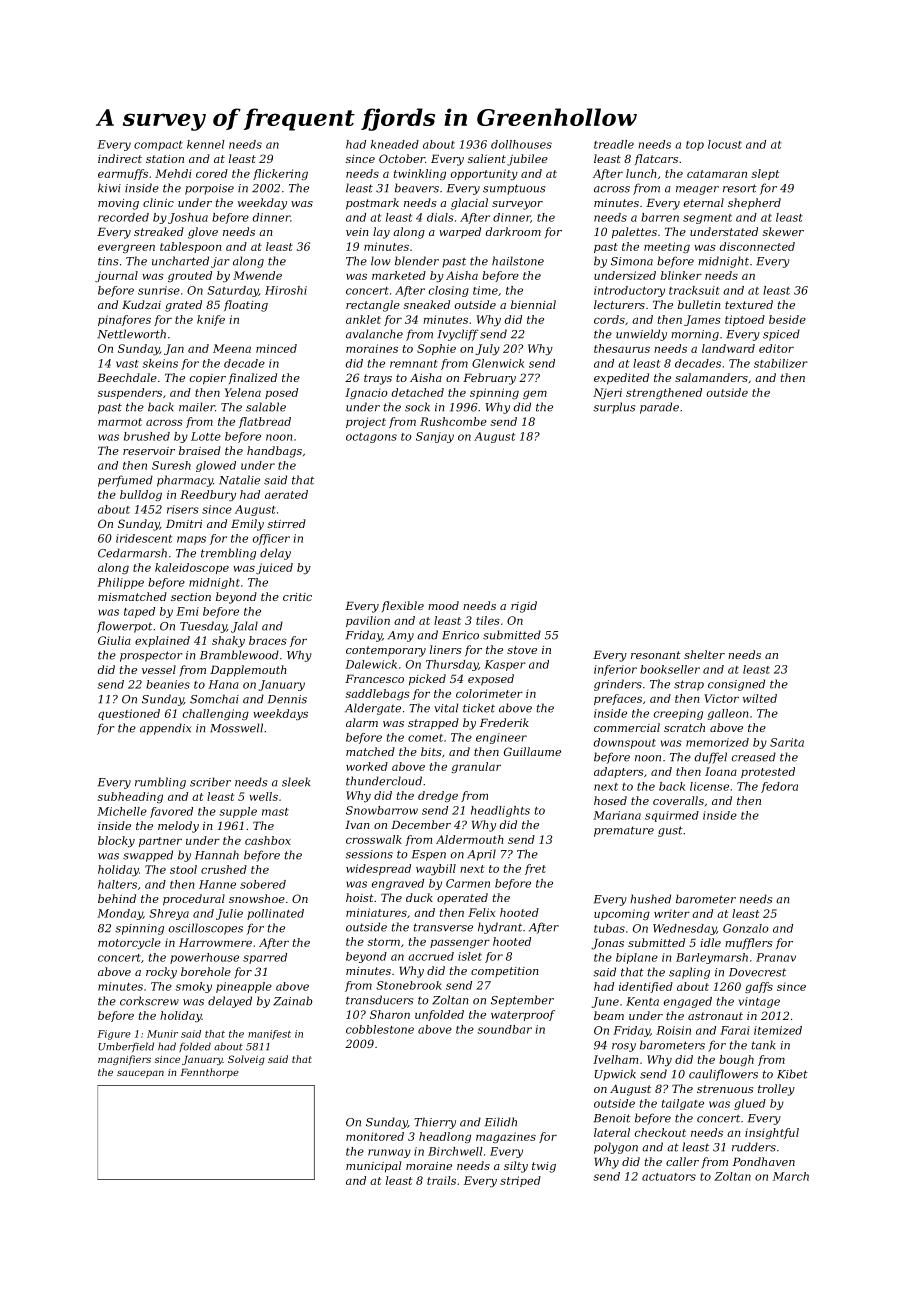  What do you see at coordinates (694, 290) in the document?
I see `tracksuit` at bounding box center [694, 290].
